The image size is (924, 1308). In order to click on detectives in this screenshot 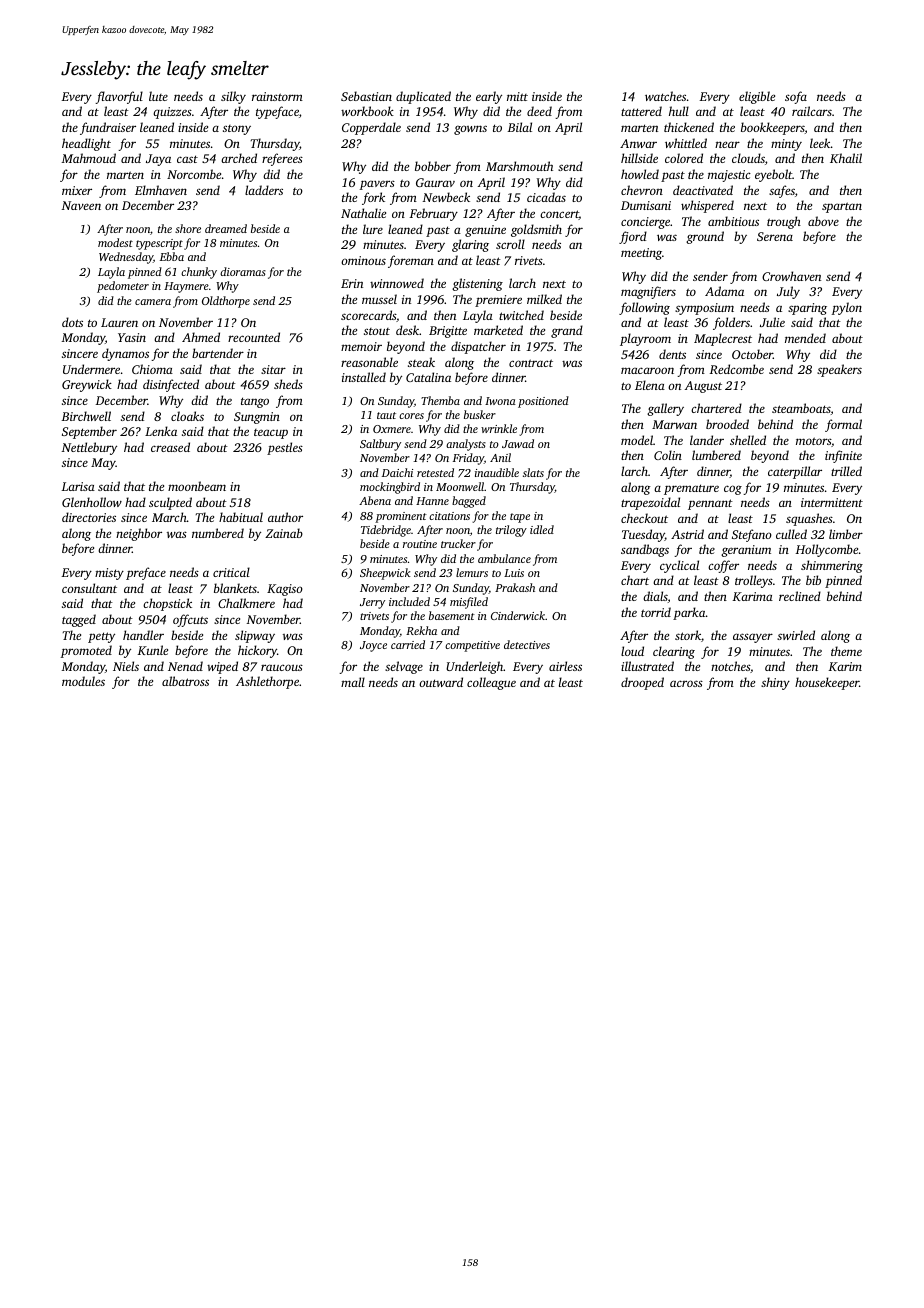, I will do `click(527, 644)`.
